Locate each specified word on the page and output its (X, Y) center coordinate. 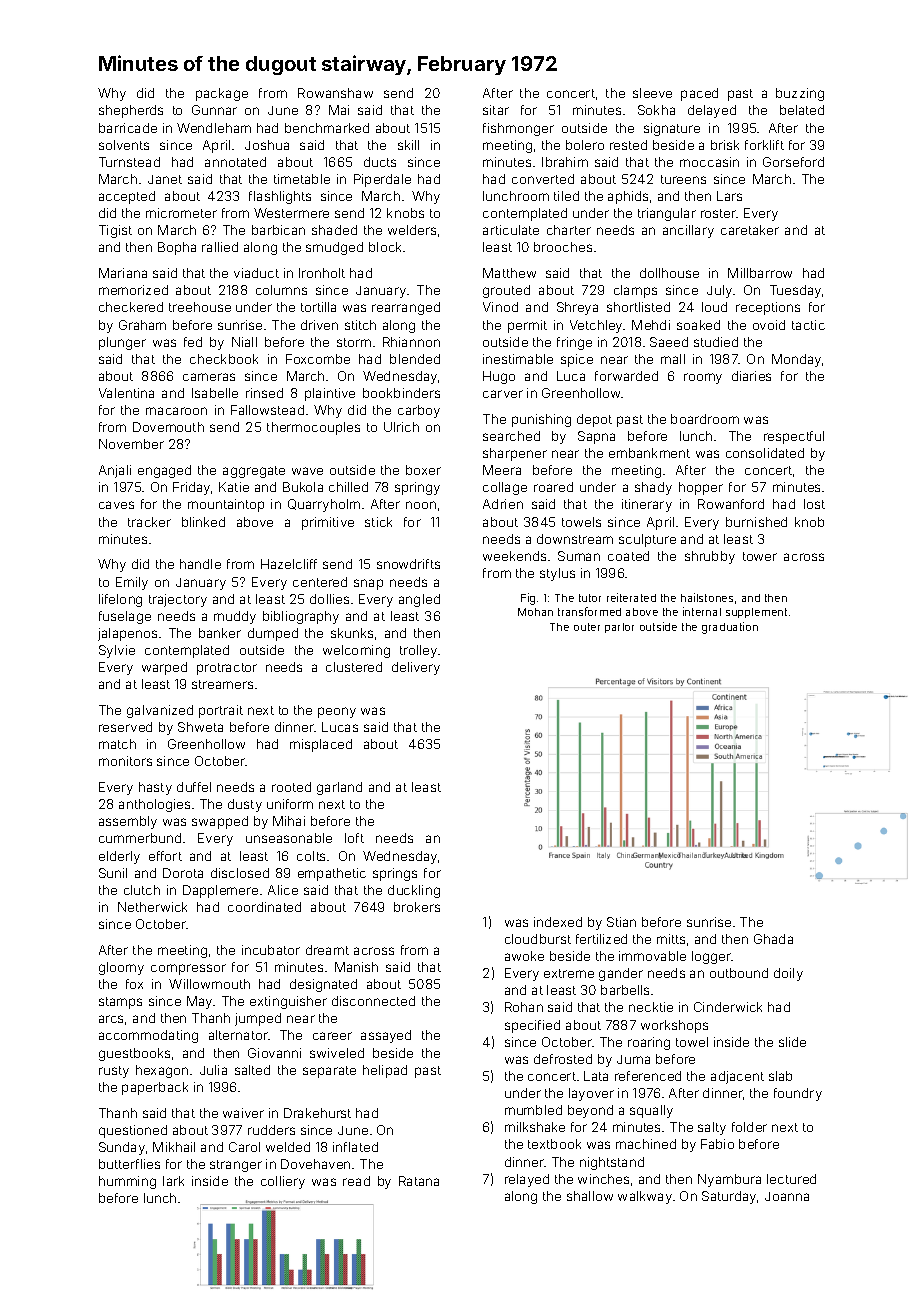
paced (699, 94)
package (222, 94)
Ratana (419, 1181)
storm (354, 342)
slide (792, 1042)
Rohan (524, 1007)
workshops (674, 1026)
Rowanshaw (335, 93)
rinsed (264, 393)
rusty (114, 1072)
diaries (751, 376)
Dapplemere (220, 891)
